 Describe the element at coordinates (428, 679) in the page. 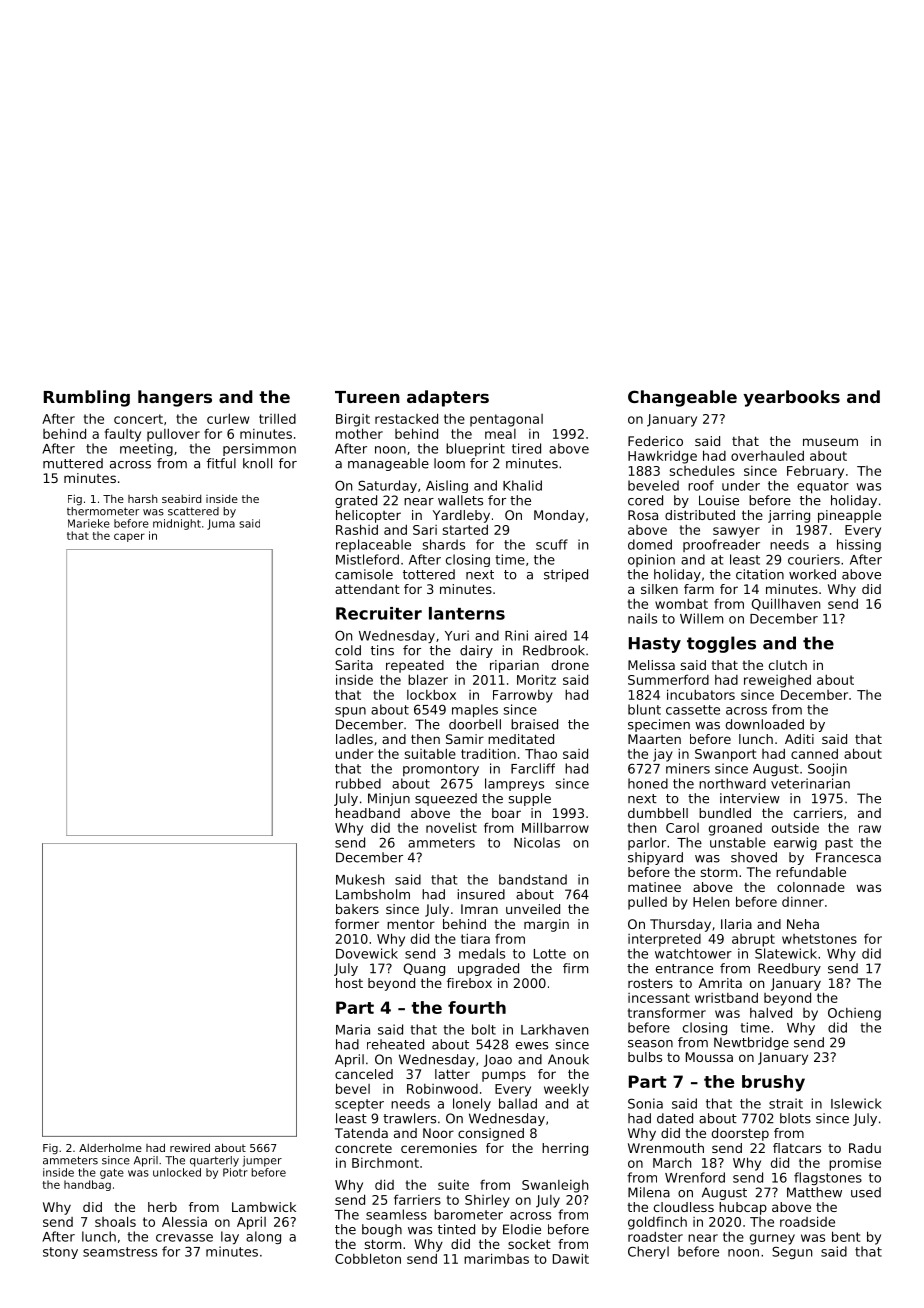

I see `blazer` at that location.
